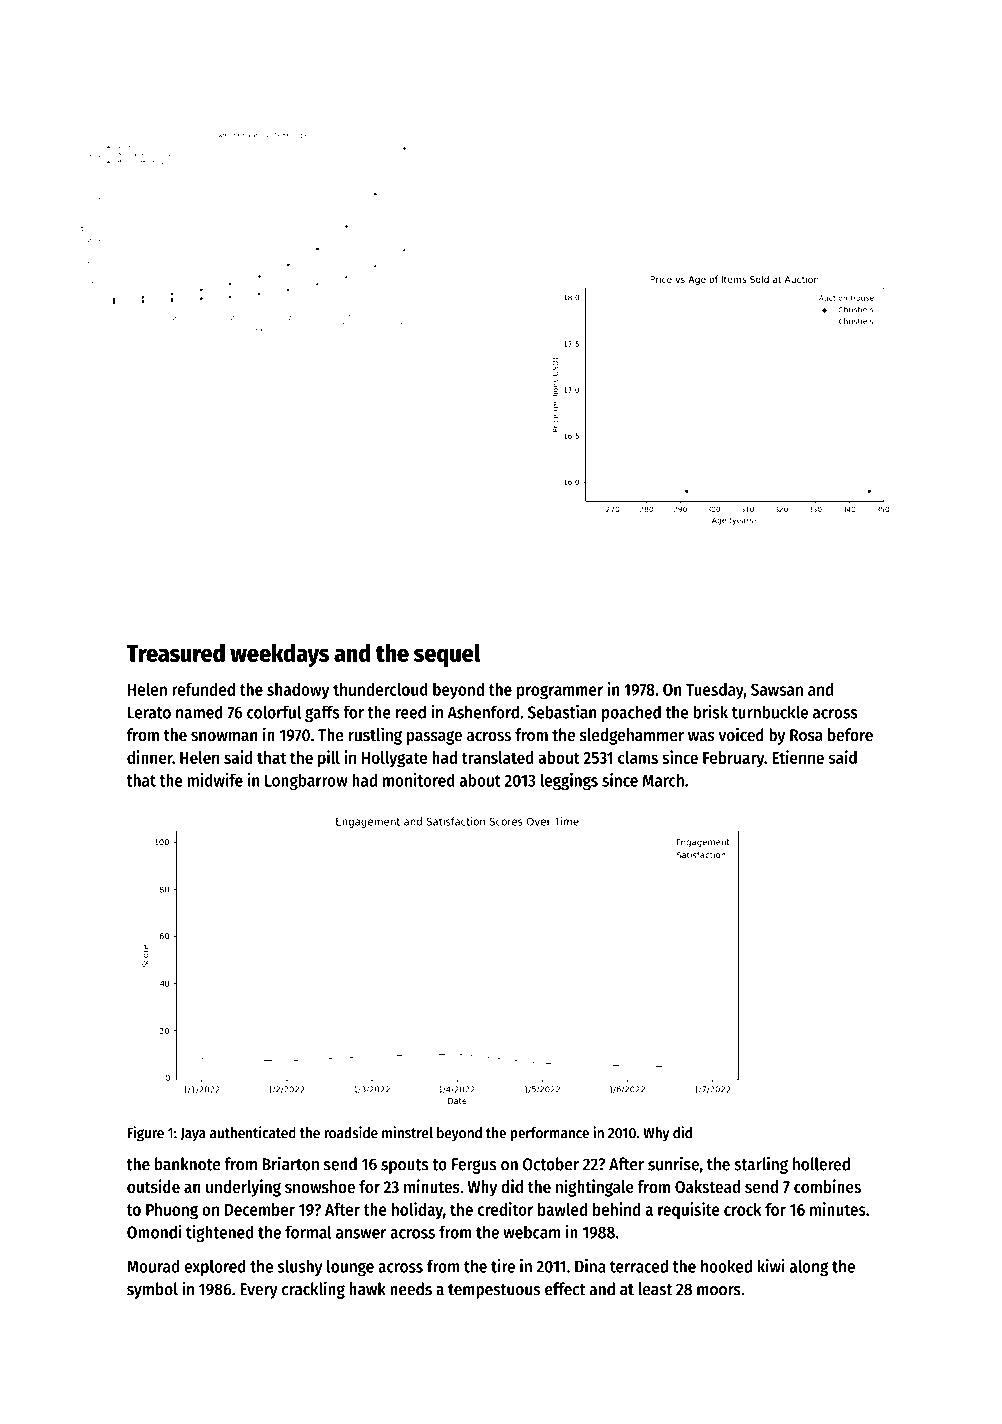 The height and width of the screenshot is (1424, 1002). Describe the element at coordinates (550, 1134) in the screenshot. I see `performance` at that location.
